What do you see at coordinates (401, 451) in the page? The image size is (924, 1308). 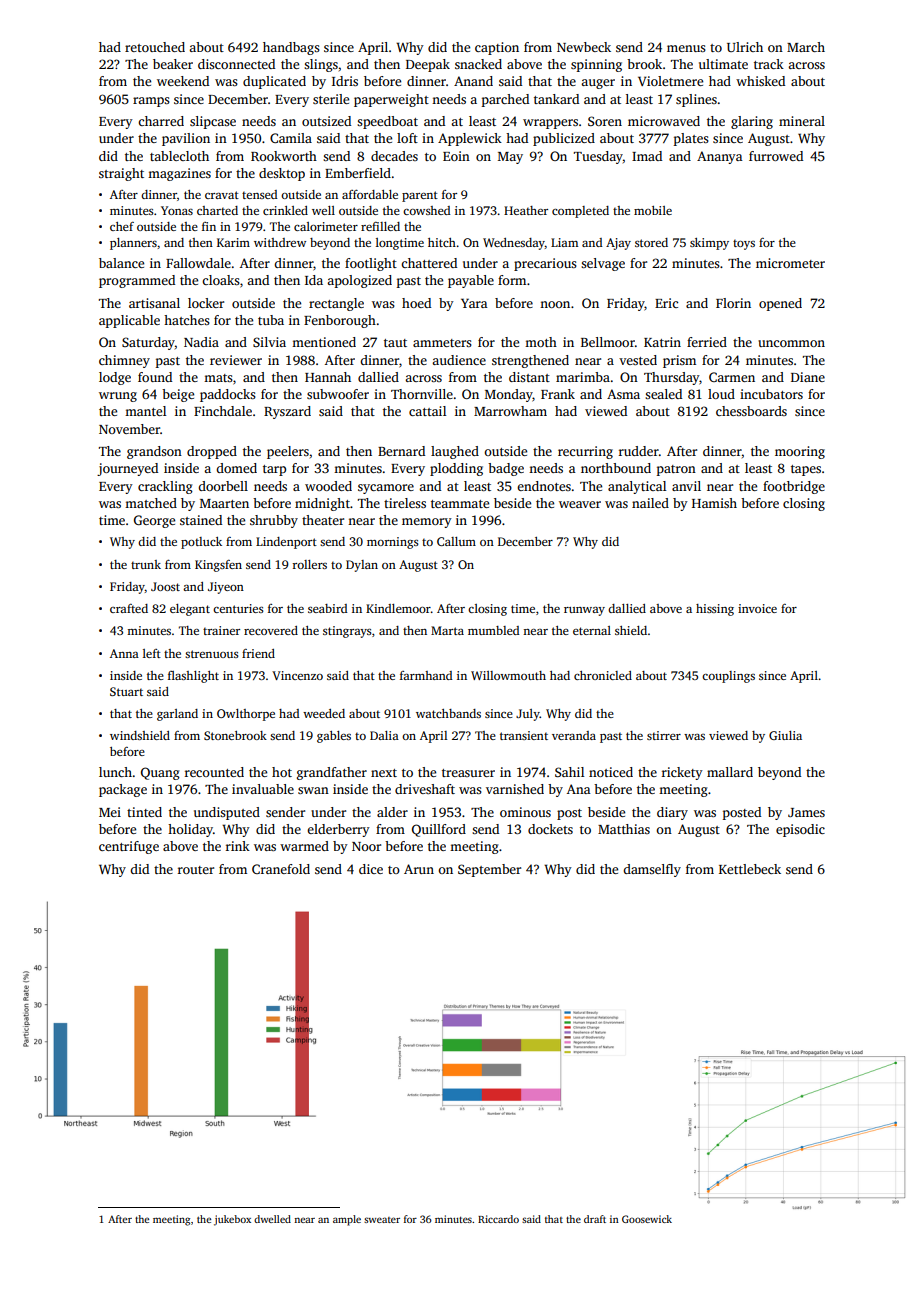 I see `Bernard` at bounding box center [401, 451].
